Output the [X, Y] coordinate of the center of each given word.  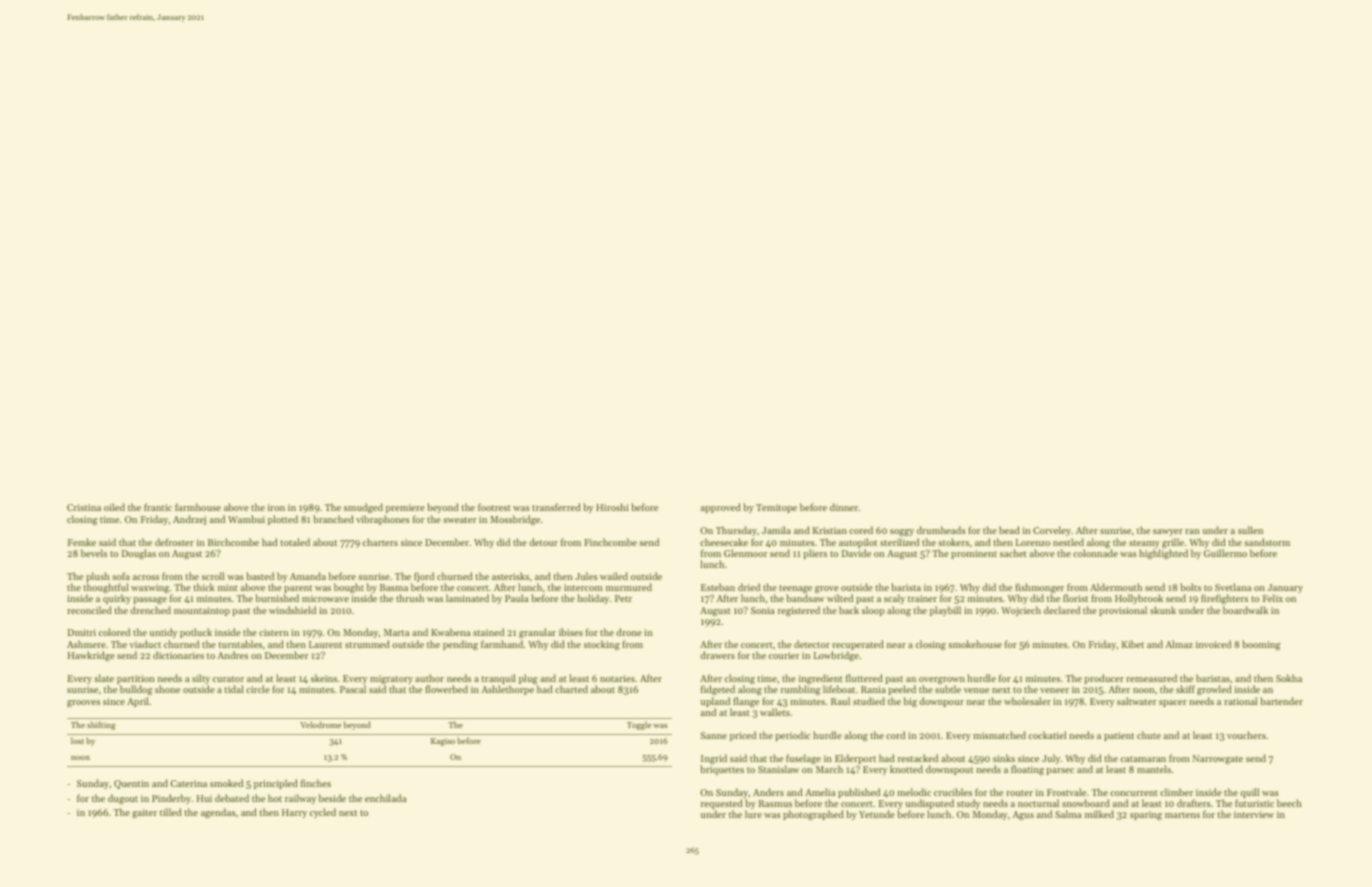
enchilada [385, 798]
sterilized [899, 542]
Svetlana [1233, 587]
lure [753, 814]
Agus [1023, 816]
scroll [213, 576]
